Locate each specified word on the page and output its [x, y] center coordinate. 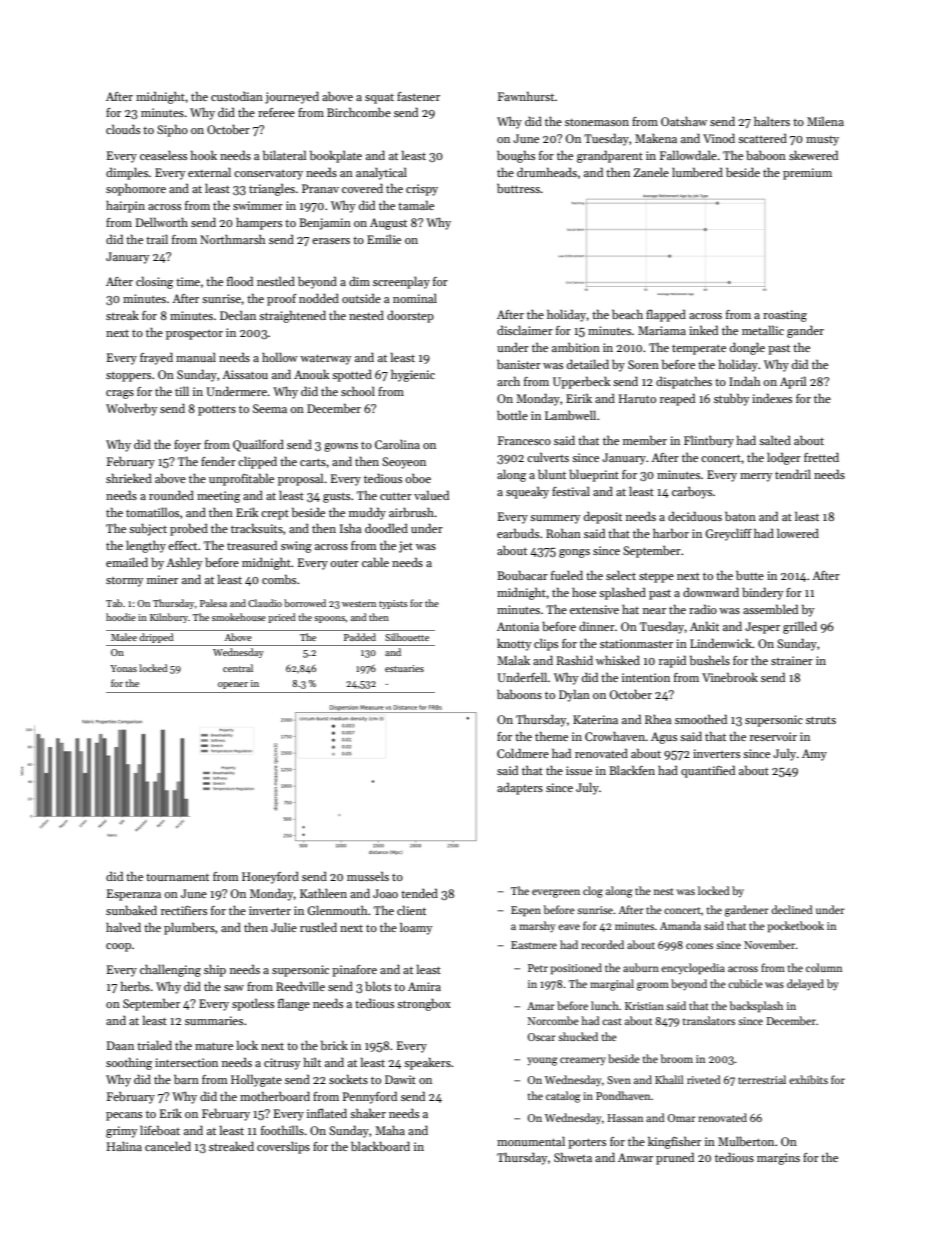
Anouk [312, 374]
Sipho [172, 130]
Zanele [651, 172]
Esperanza [134, 895]
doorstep [410, 316]
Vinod [719, 138]
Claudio [265, 603]
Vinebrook [730, 677]
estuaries [404, 668]
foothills [282, 1130]
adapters [520, 788]
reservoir [773, 736]
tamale [416, 205]
